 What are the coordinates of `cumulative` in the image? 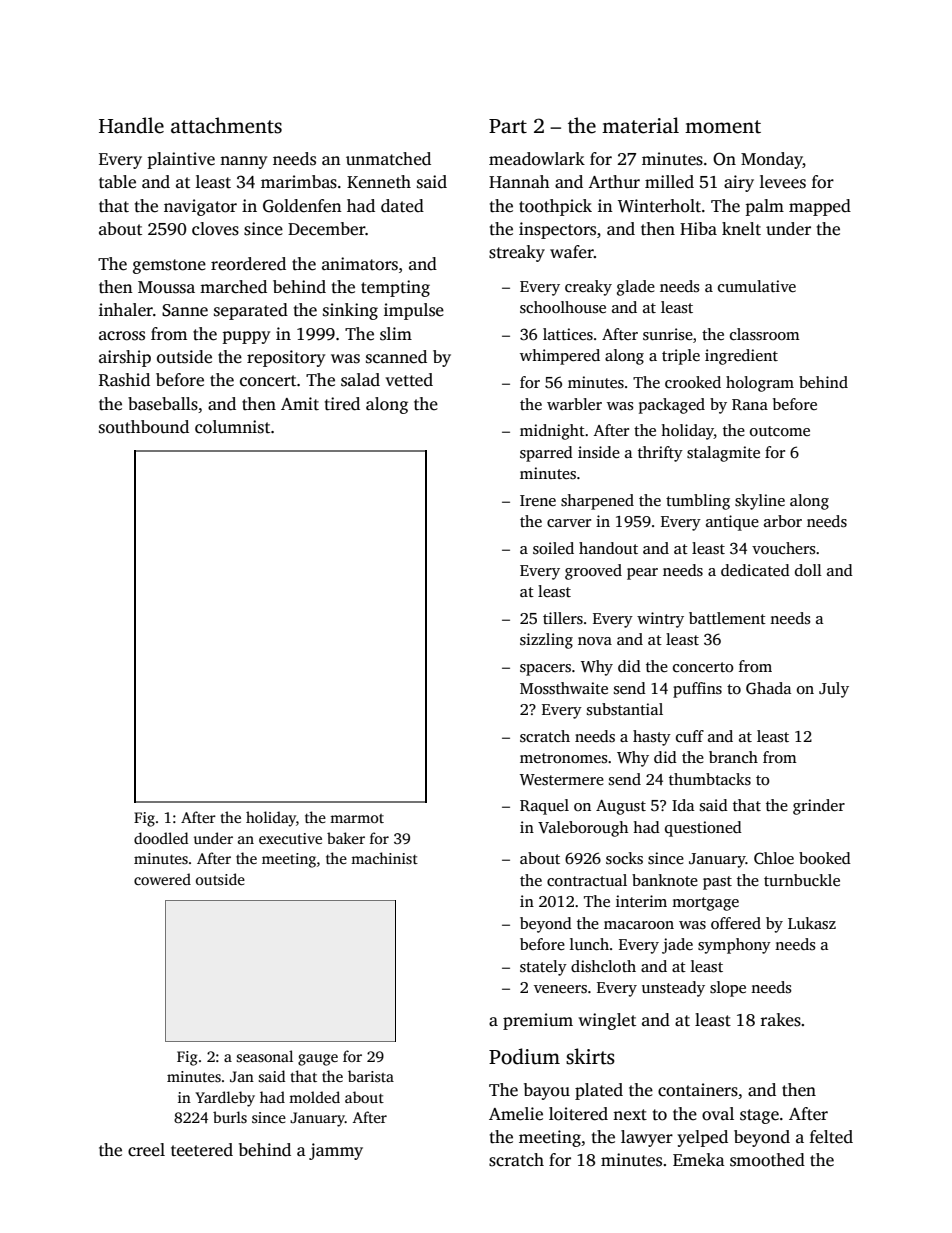 It's located at (757, 286).
